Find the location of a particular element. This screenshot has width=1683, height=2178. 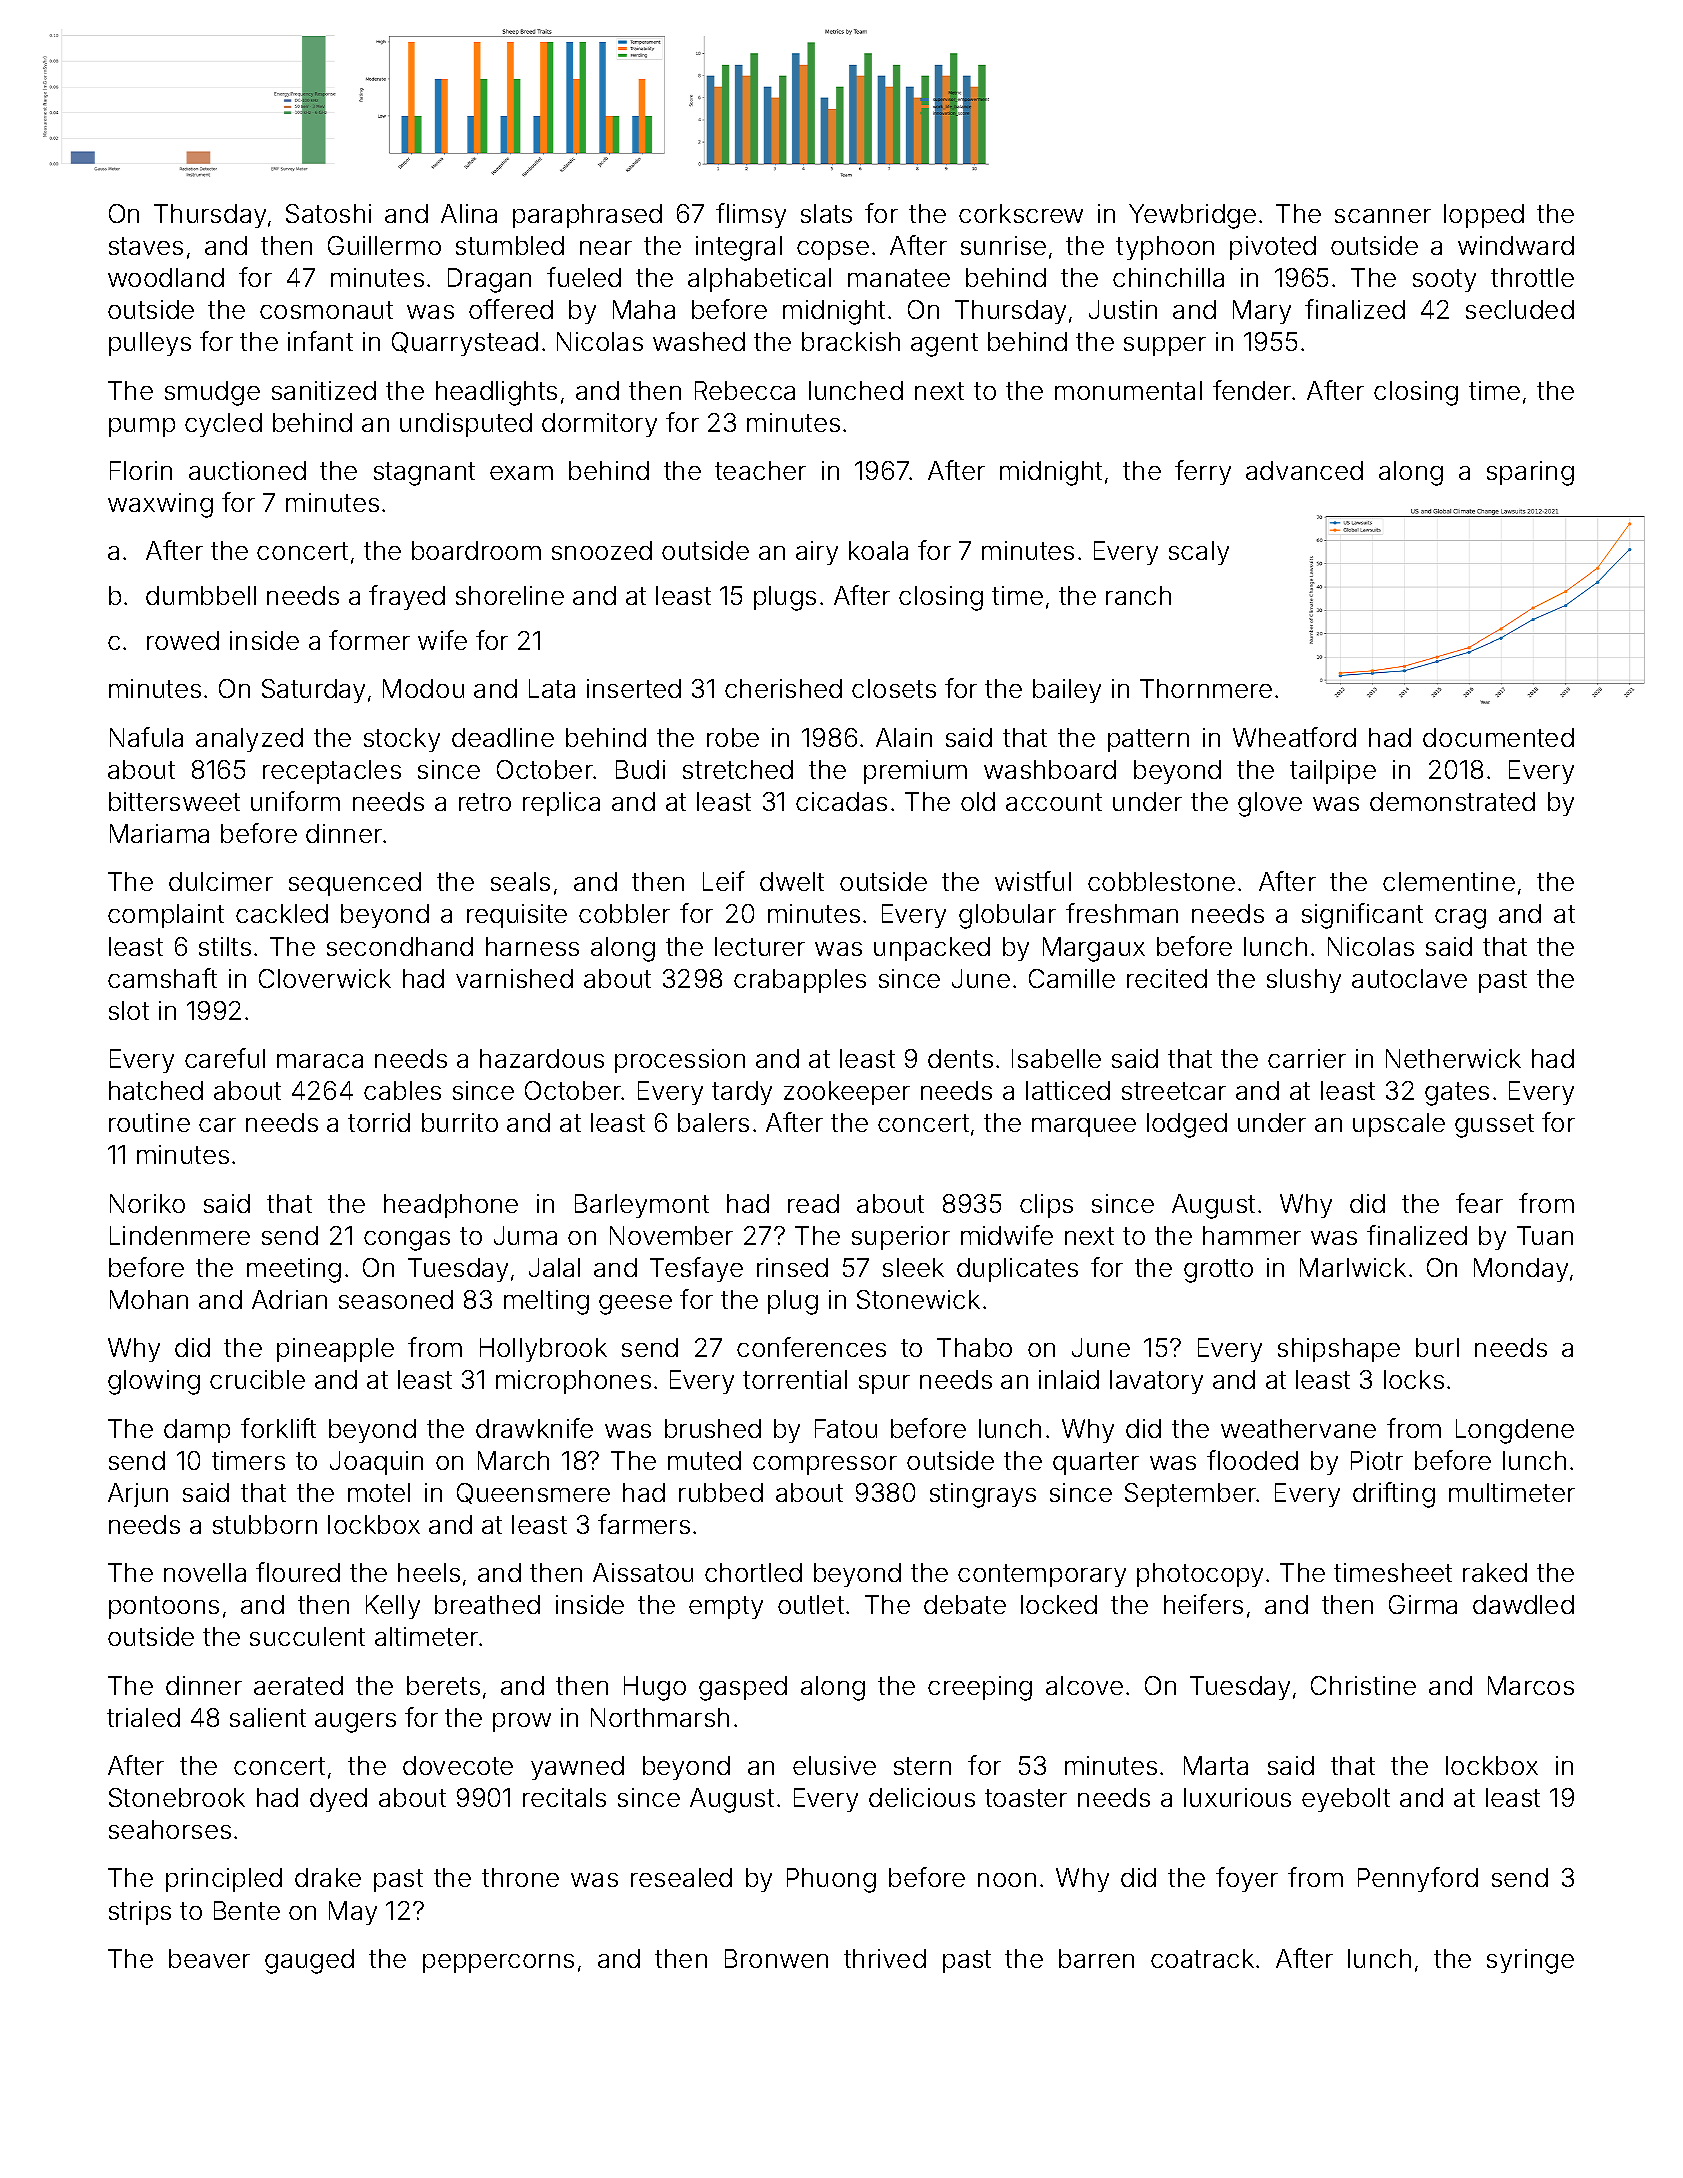

Florin is located at coordinates (141, 470).
